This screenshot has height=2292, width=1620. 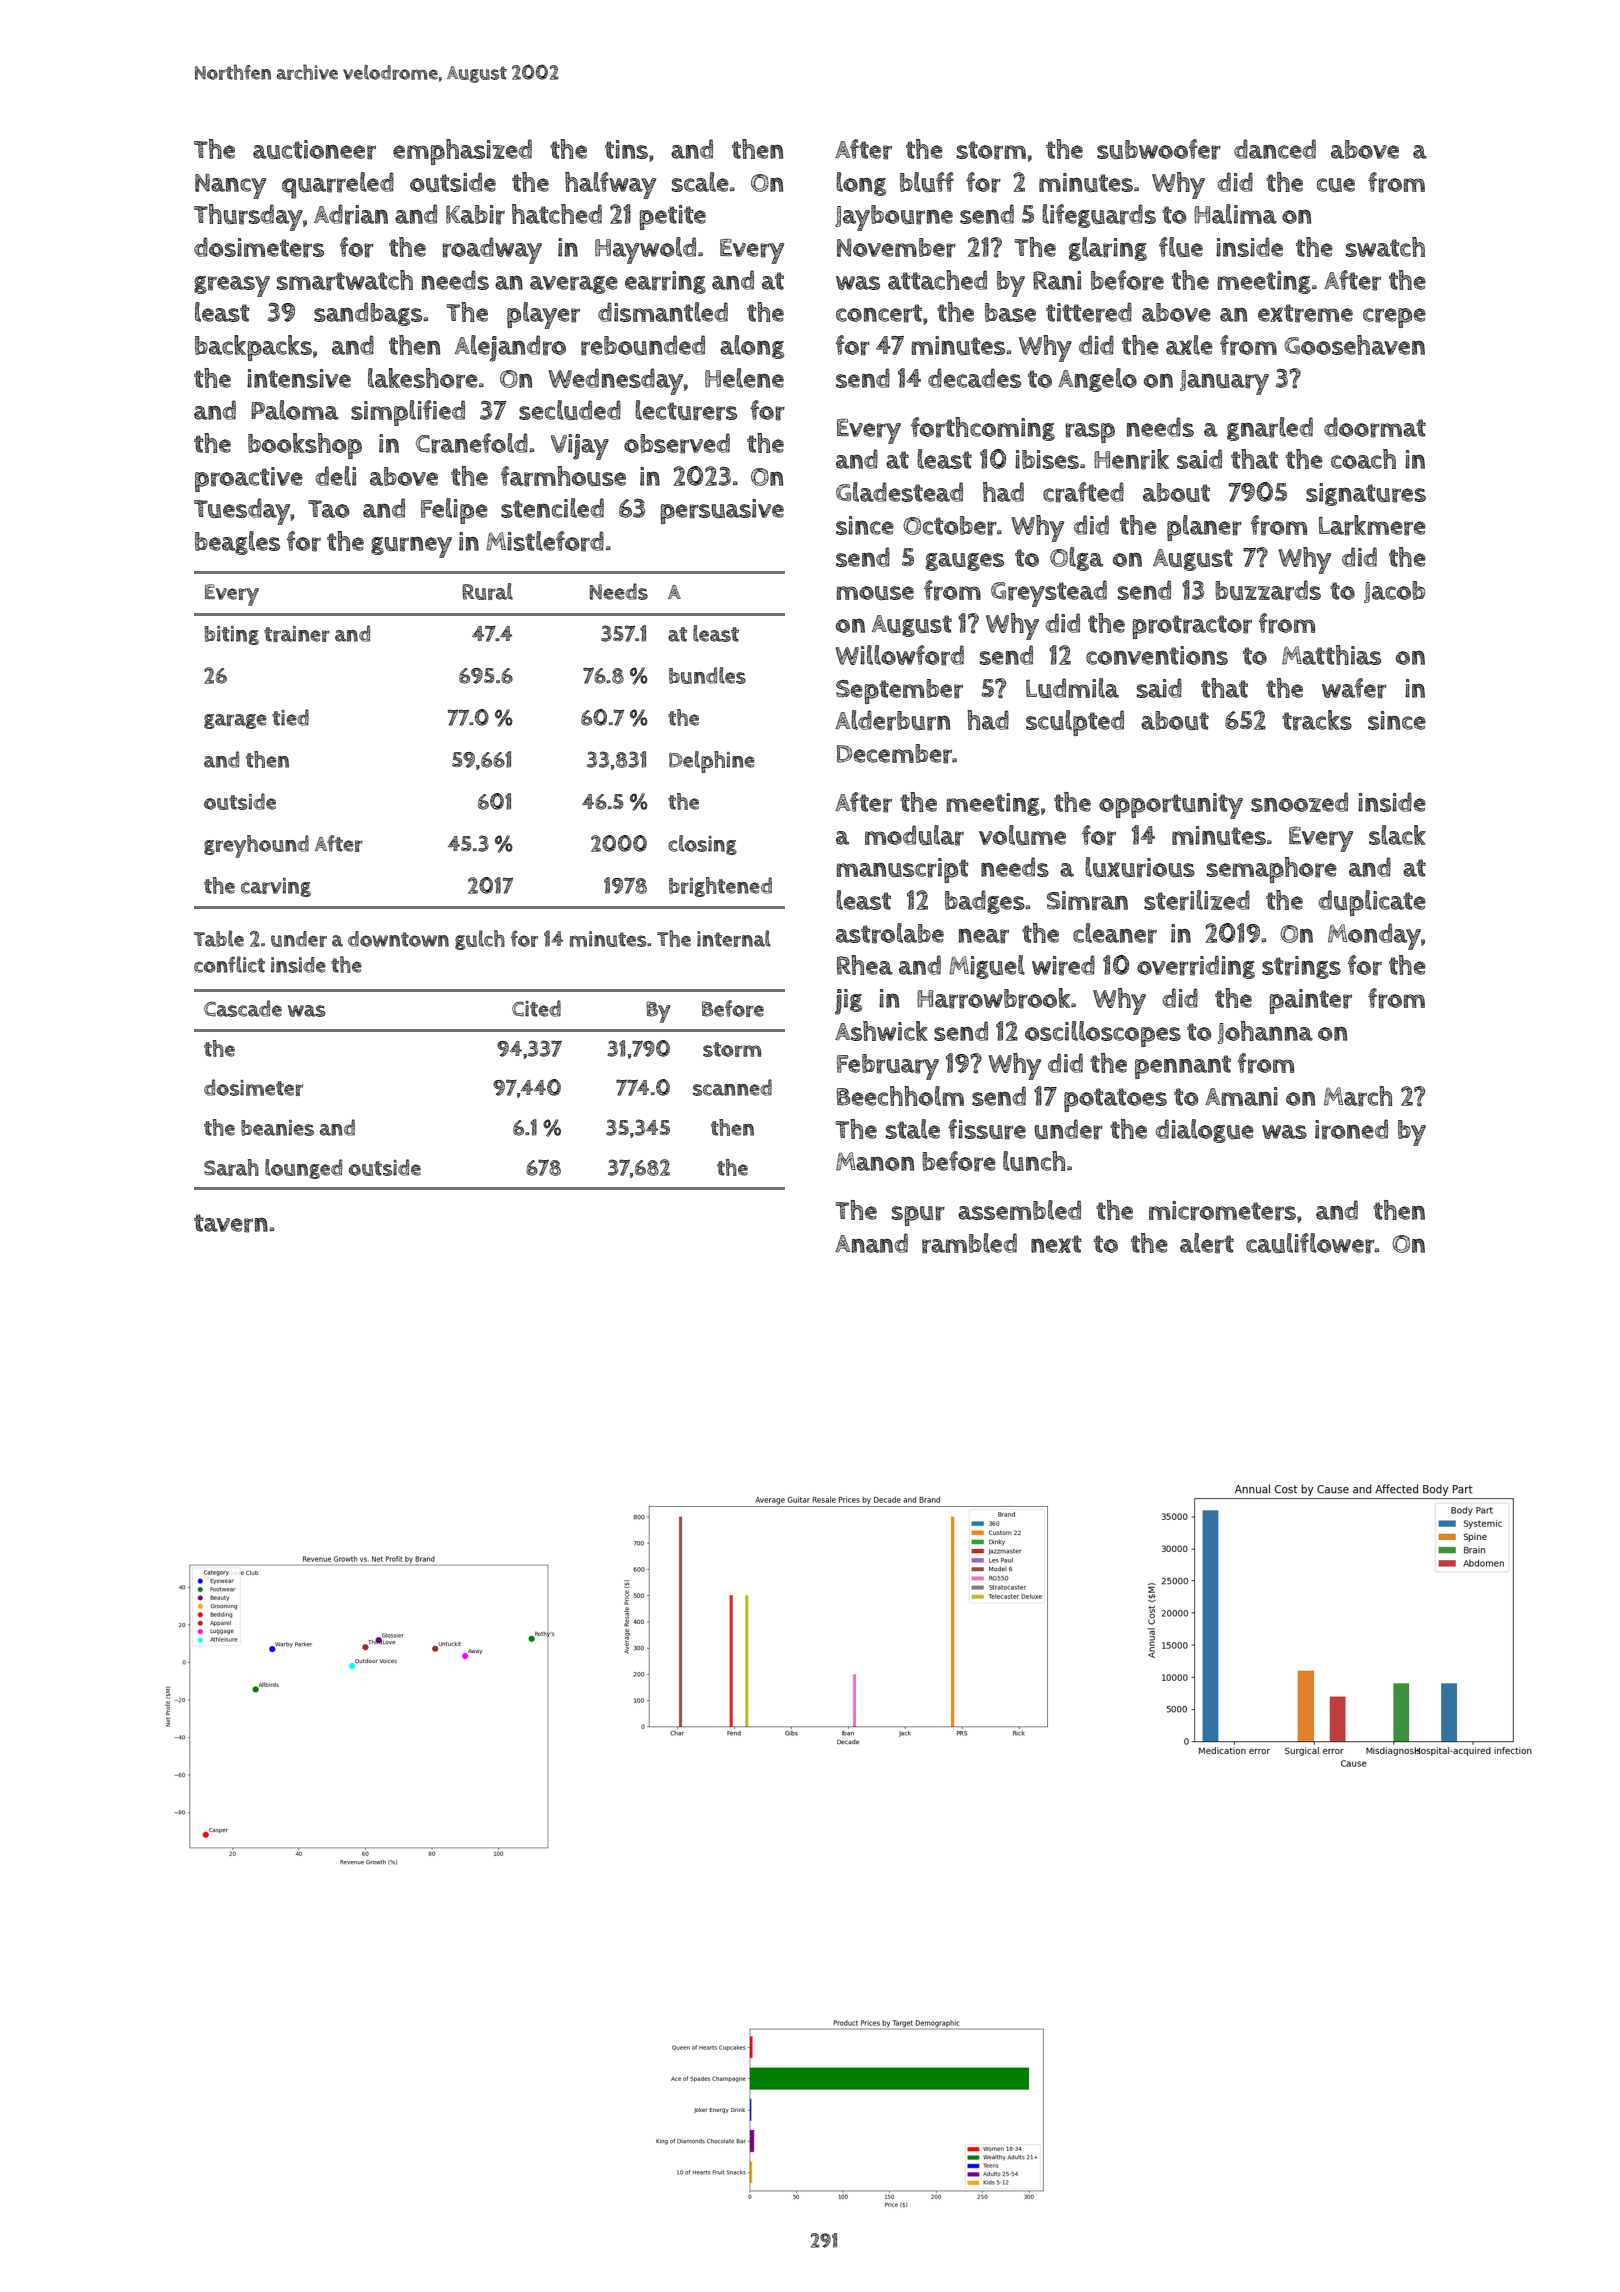 I want to click on tavern, so click(x=231, y=1223).
